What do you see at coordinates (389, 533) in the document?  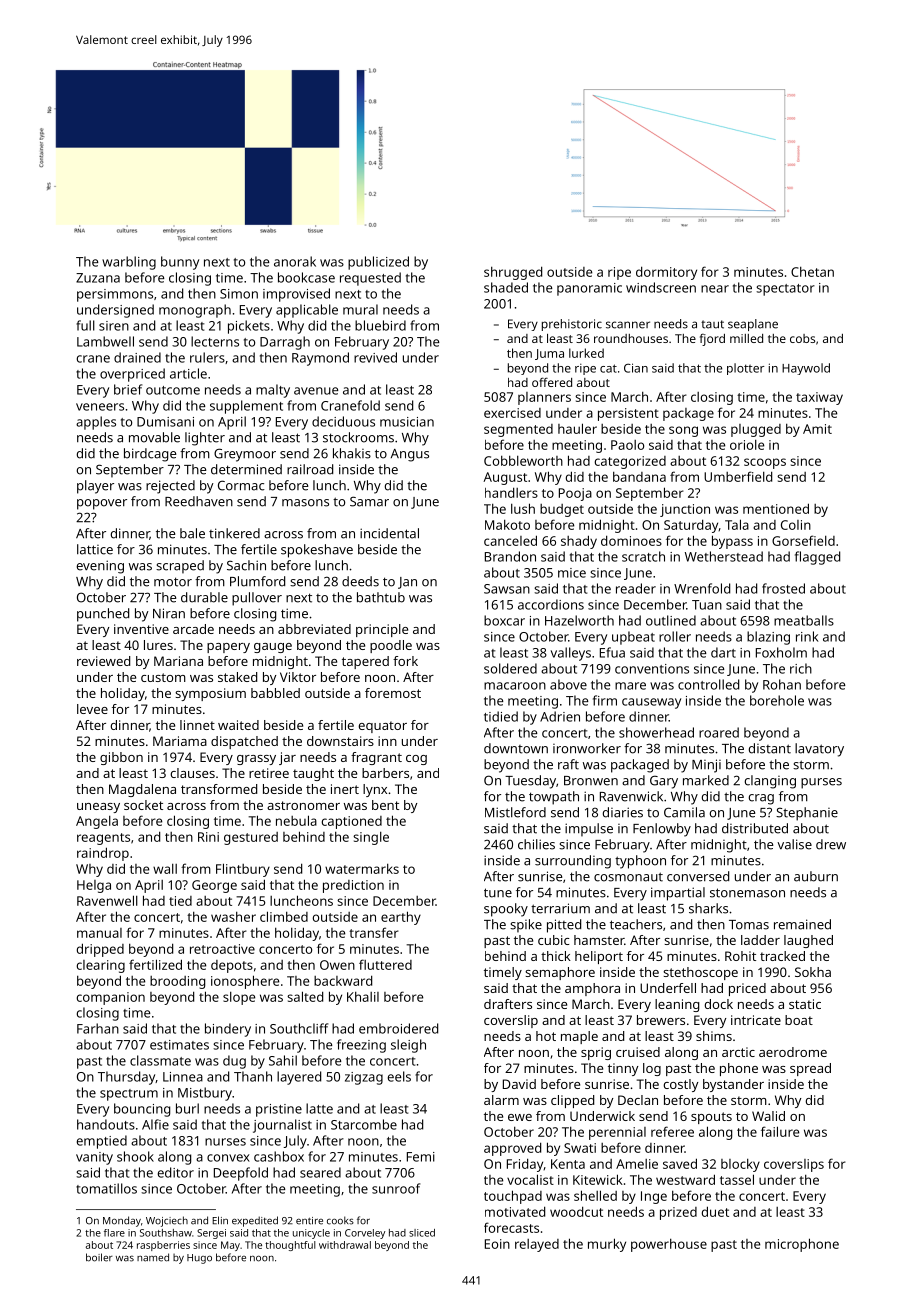 I see `incidental` at bounding box center [389, 533].
